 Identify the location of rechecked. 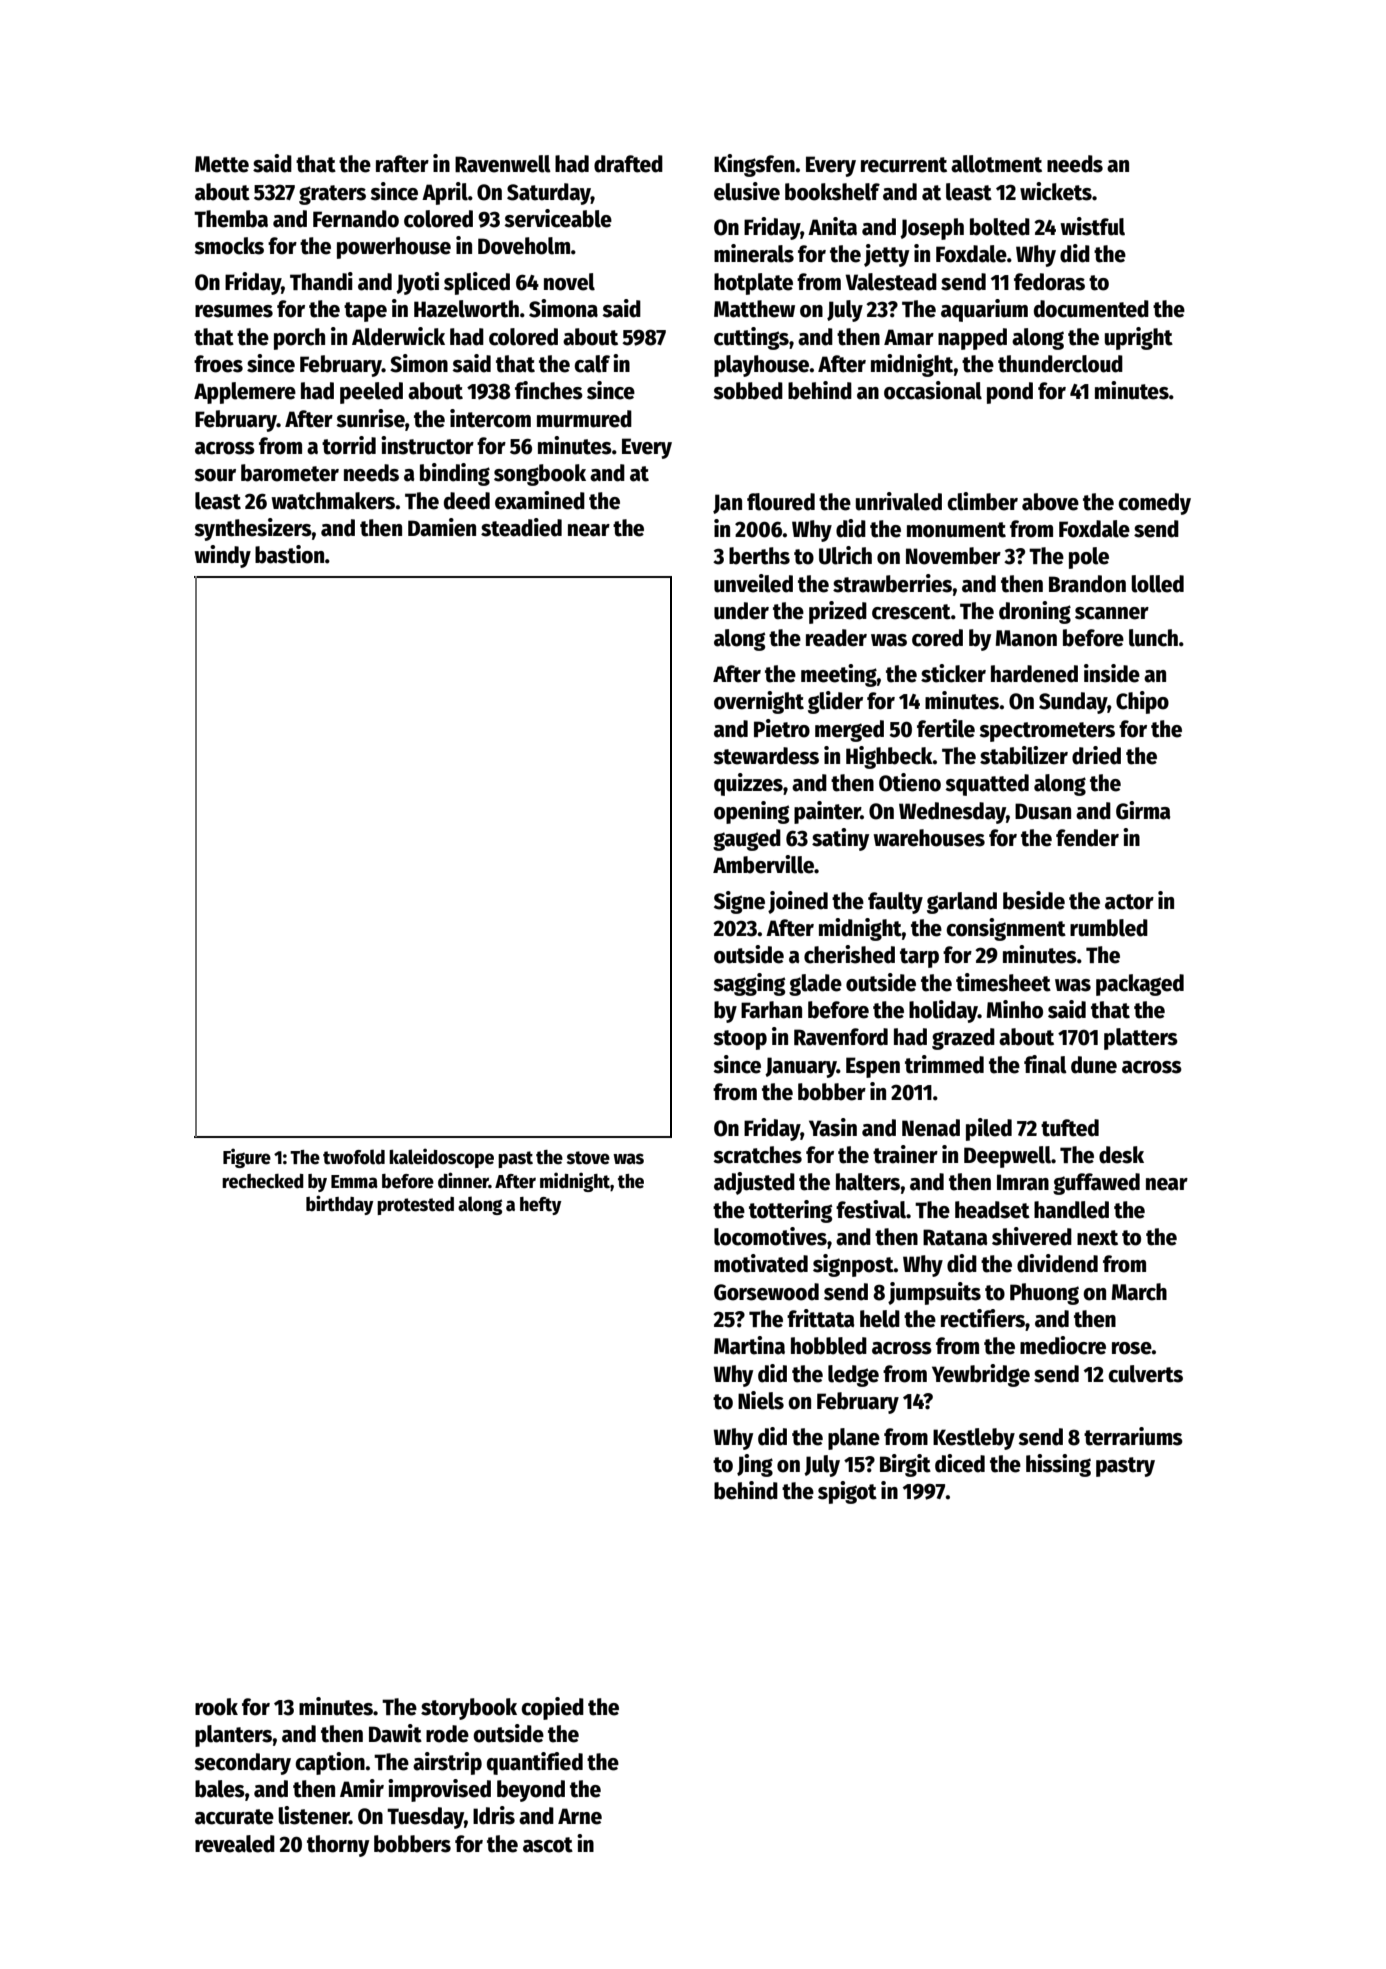
(263, 1181).
